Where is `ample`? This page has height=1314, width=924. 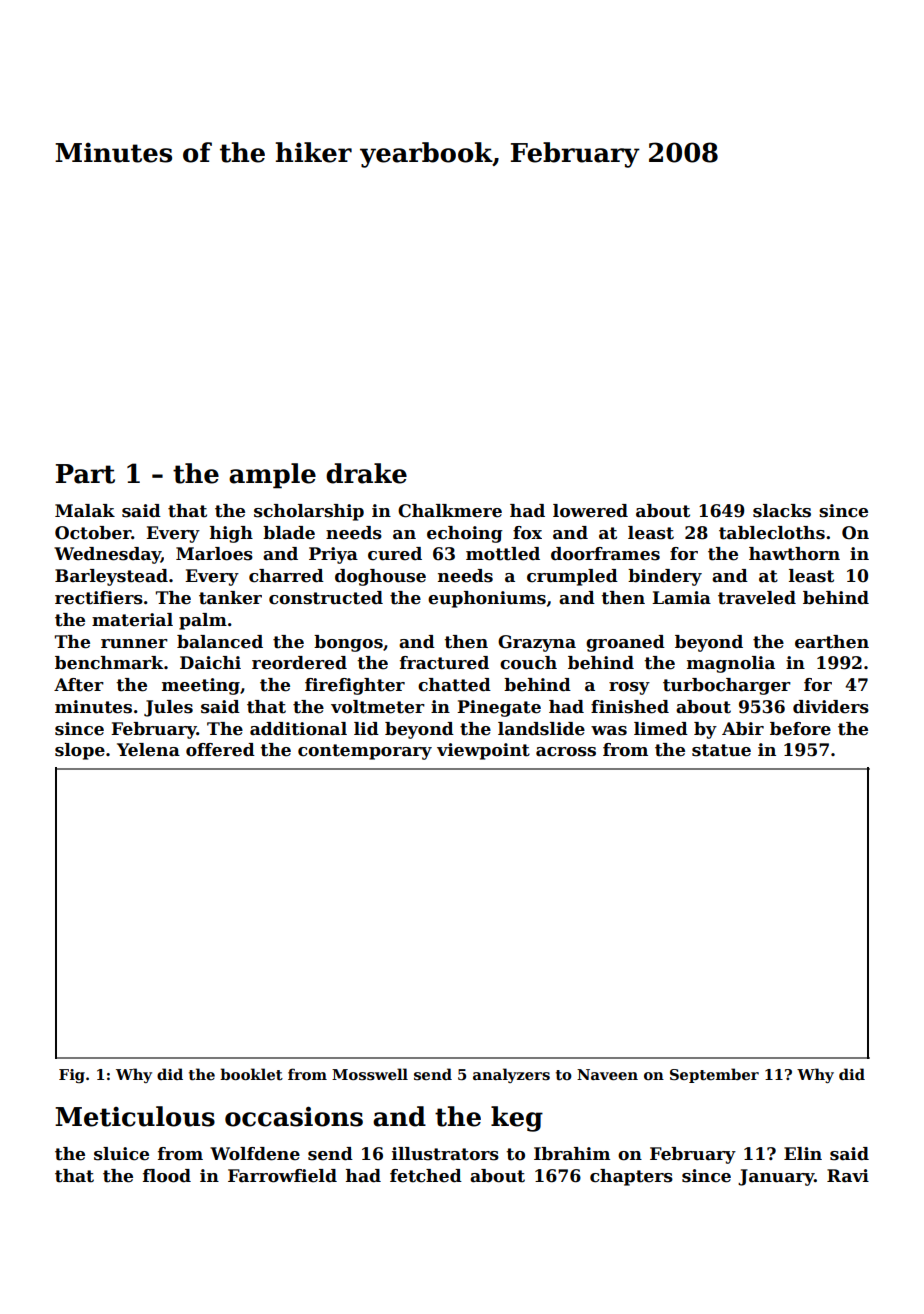
ample is located at coordinates (272, 476).
